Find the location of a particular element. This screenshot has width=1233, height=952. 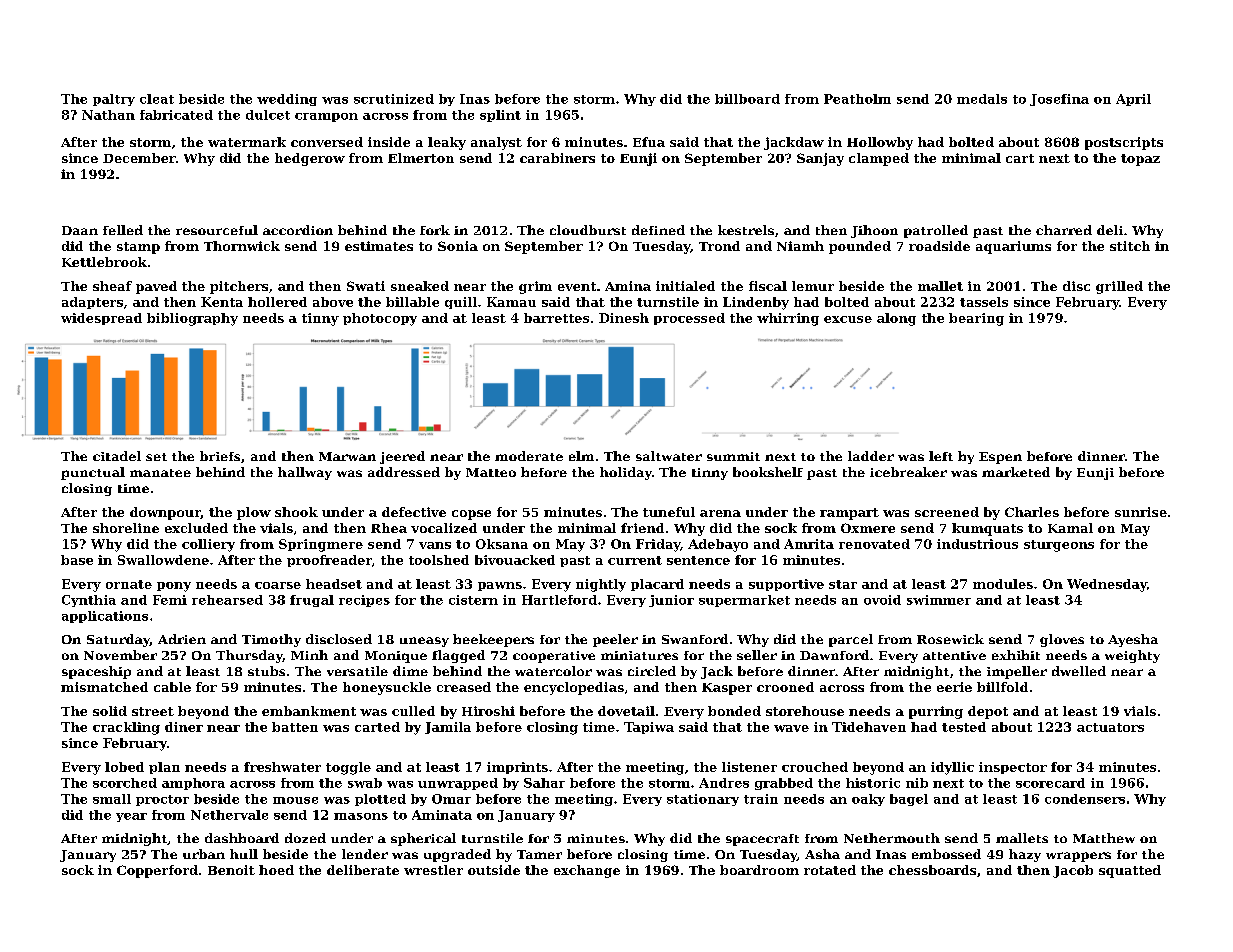

barrettes is located at coordinates (556, 318).
